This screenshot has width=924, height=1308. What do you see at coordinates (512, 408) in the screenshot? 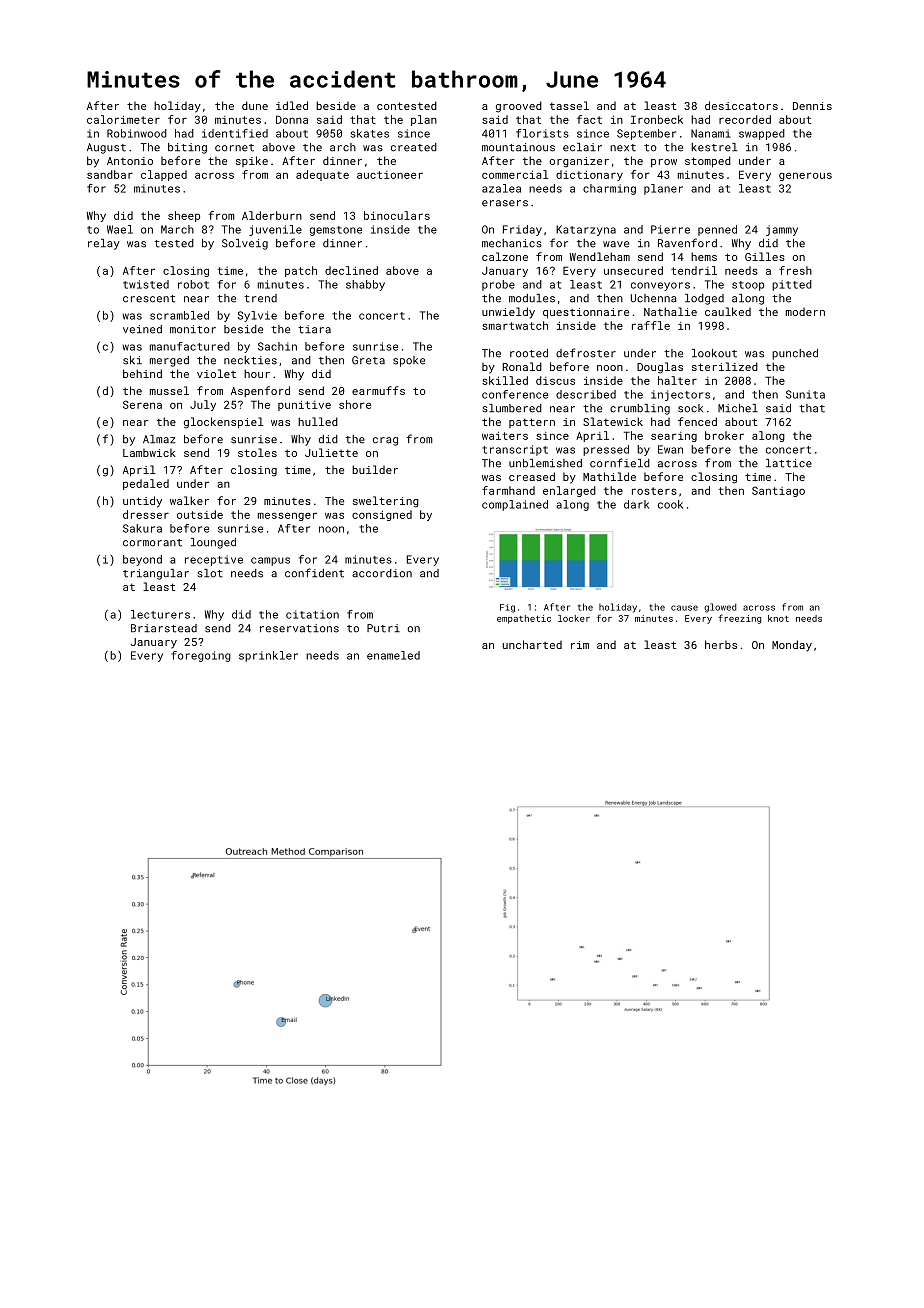
I see `slumbered` at bounding box center [512, 408].
